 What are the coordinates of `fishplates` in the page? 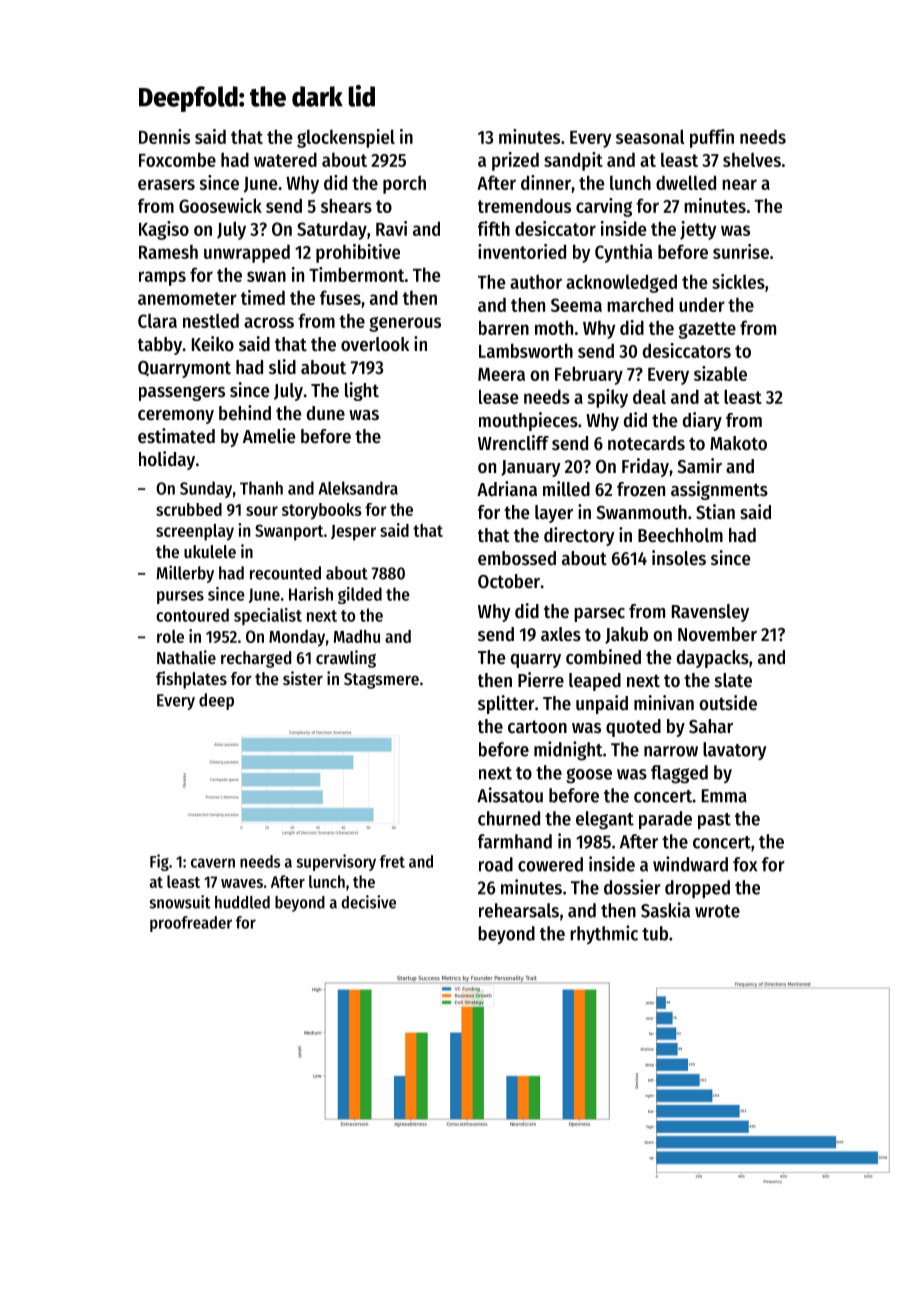 It's located at (191, 680).
